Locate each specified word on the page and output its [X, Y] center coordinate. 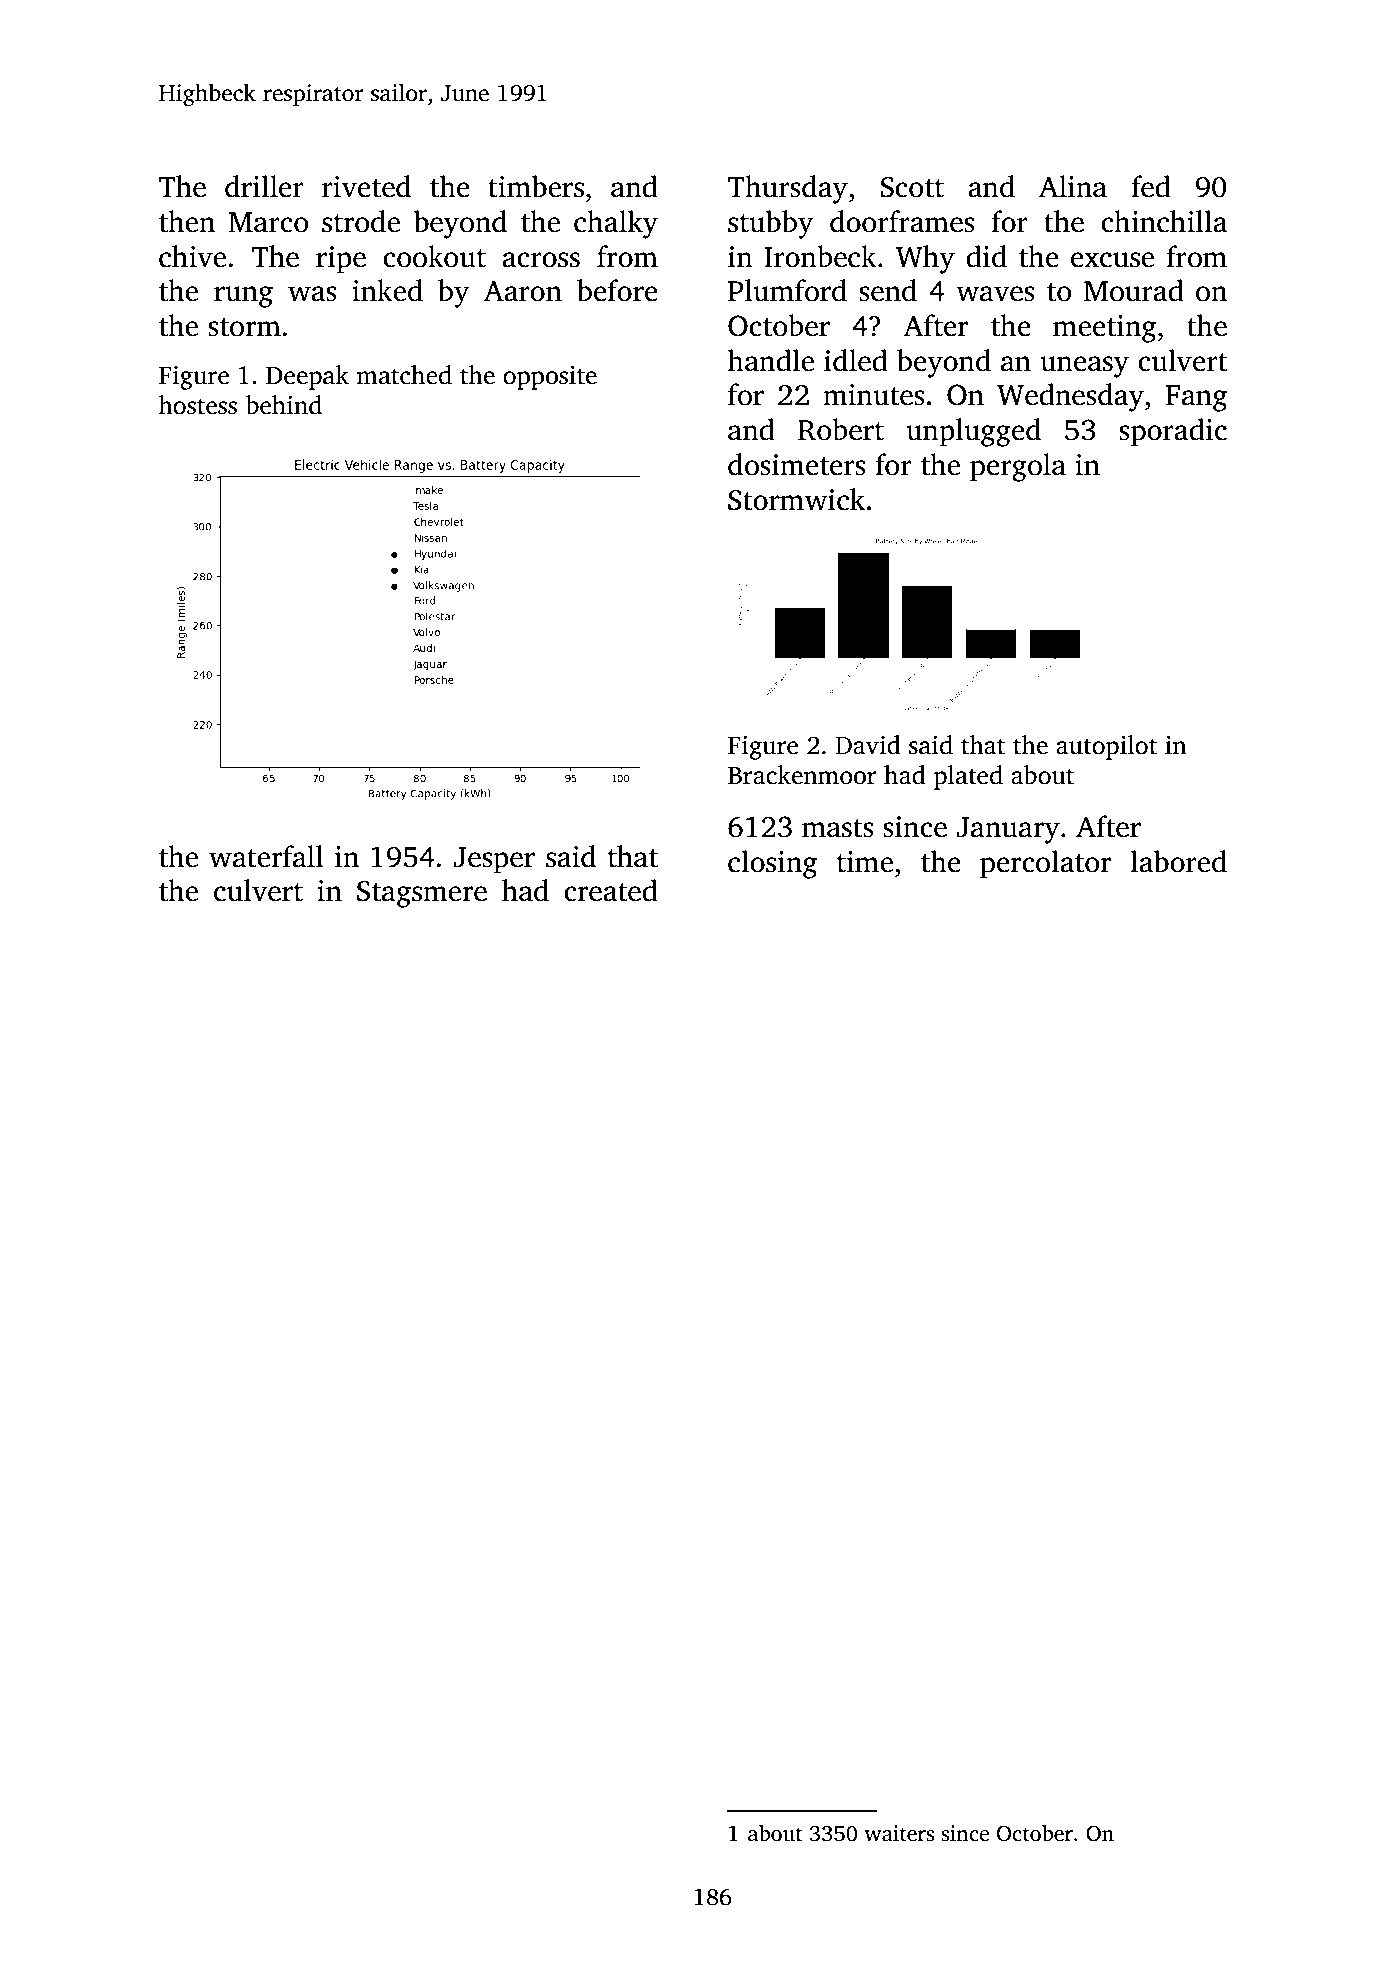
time [865, 862]
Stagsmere [422, 894]
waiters [899, 1833]
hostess [197, 405]
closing [772, 864]
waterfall [266, 856]
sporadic [1173, 432]
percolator [1045, 864]
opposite [550, 378]
